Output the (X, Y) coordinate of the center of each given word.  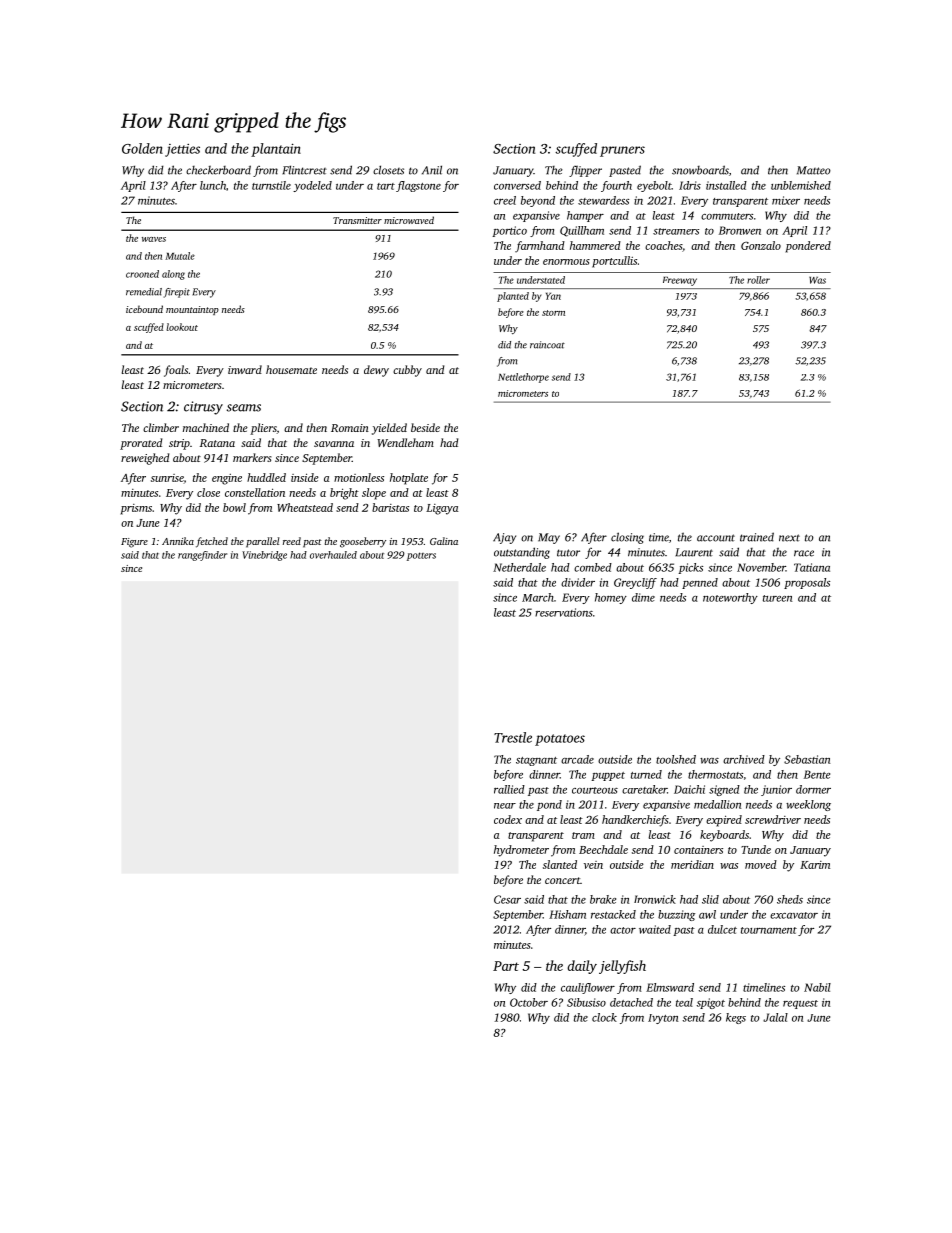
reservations (564, 612)
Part (506, 966)
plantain (276, 150)
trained (757, 537)
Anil (432, 170)
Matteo (814, 170)
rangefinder (202, 556)
